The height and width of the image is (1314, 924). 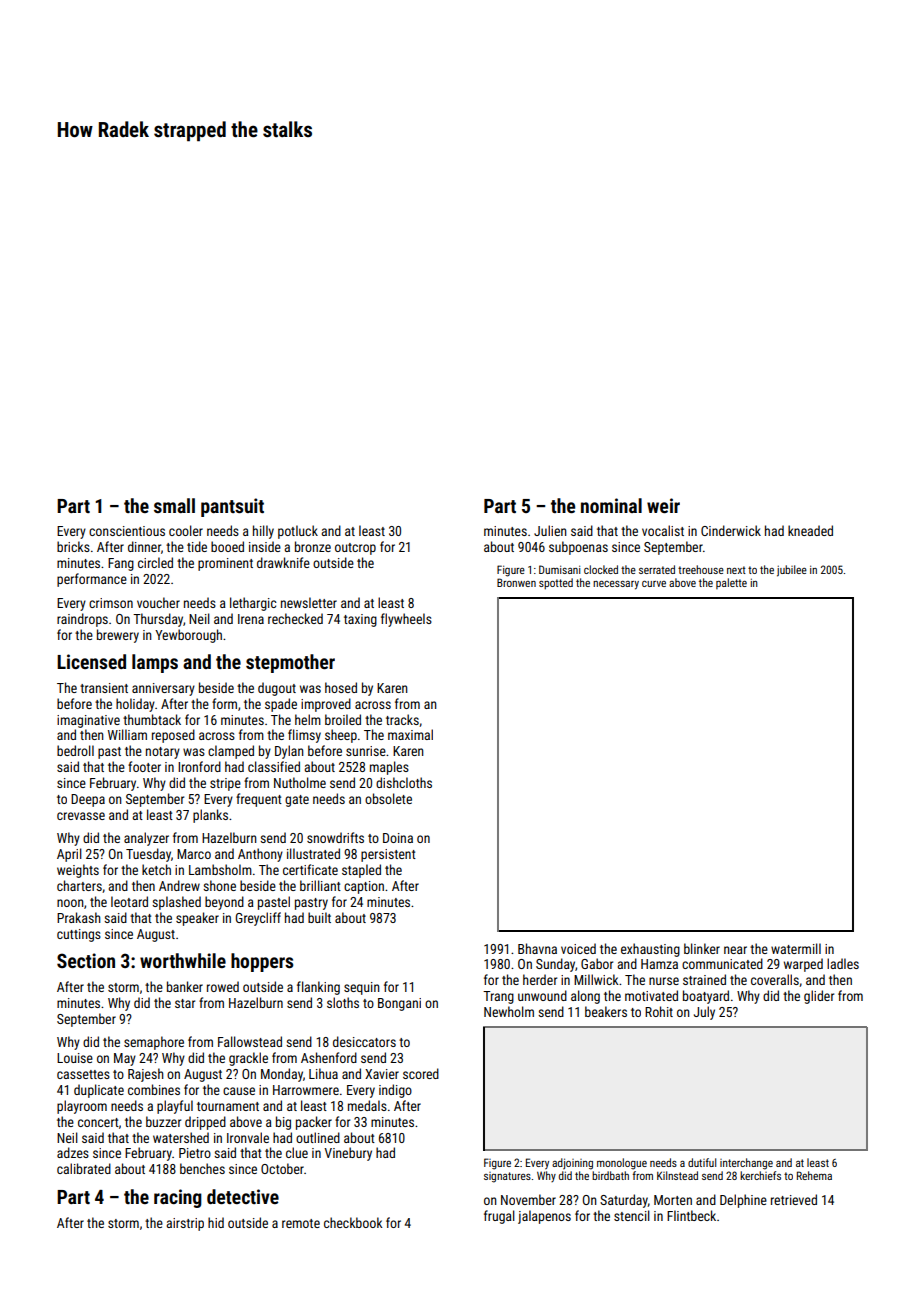 I want to click on prominent, so click(x=225, y=564).
